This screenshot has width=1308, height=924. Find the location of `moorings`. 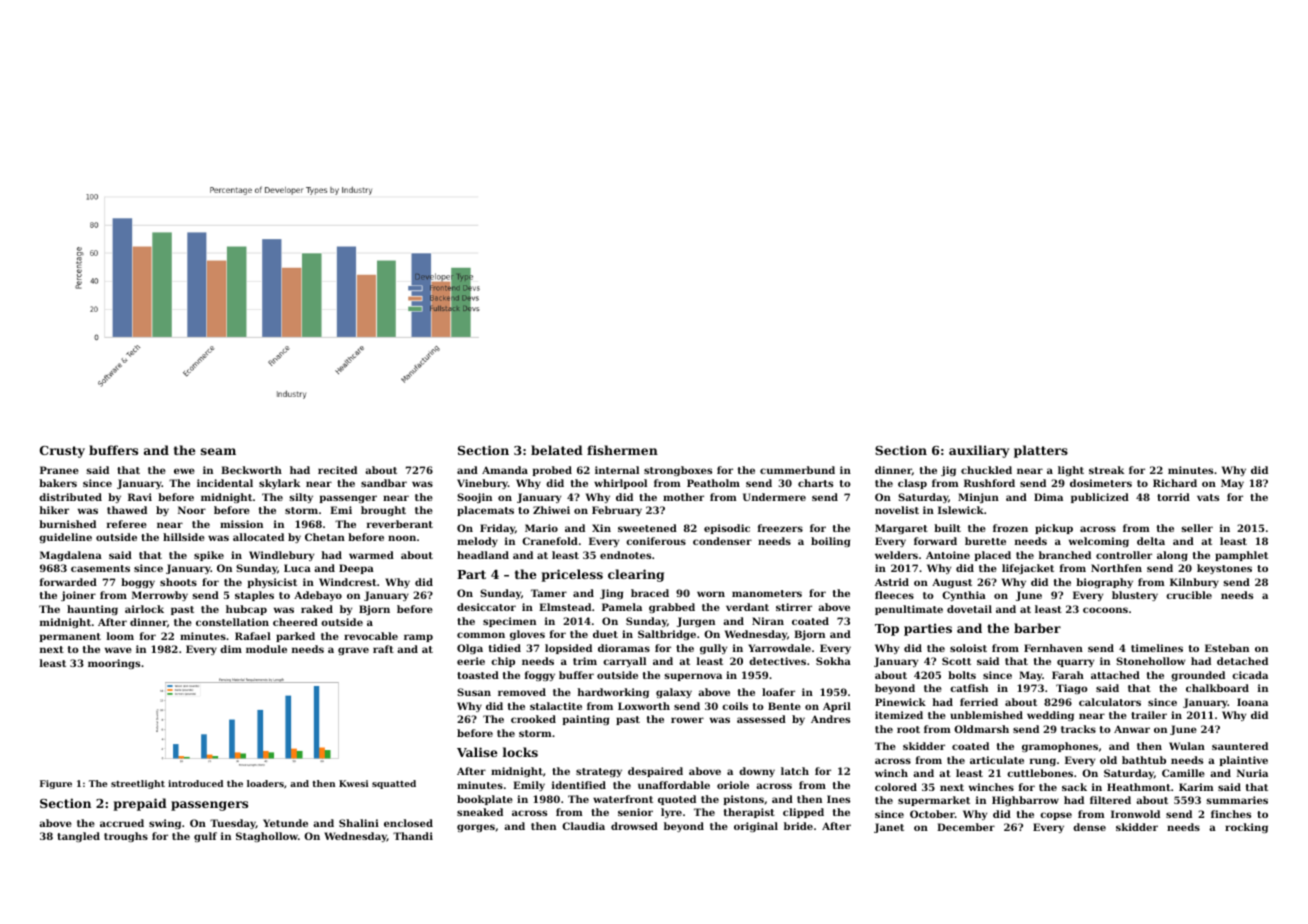

moorings is located at coordinates (114, 664).
